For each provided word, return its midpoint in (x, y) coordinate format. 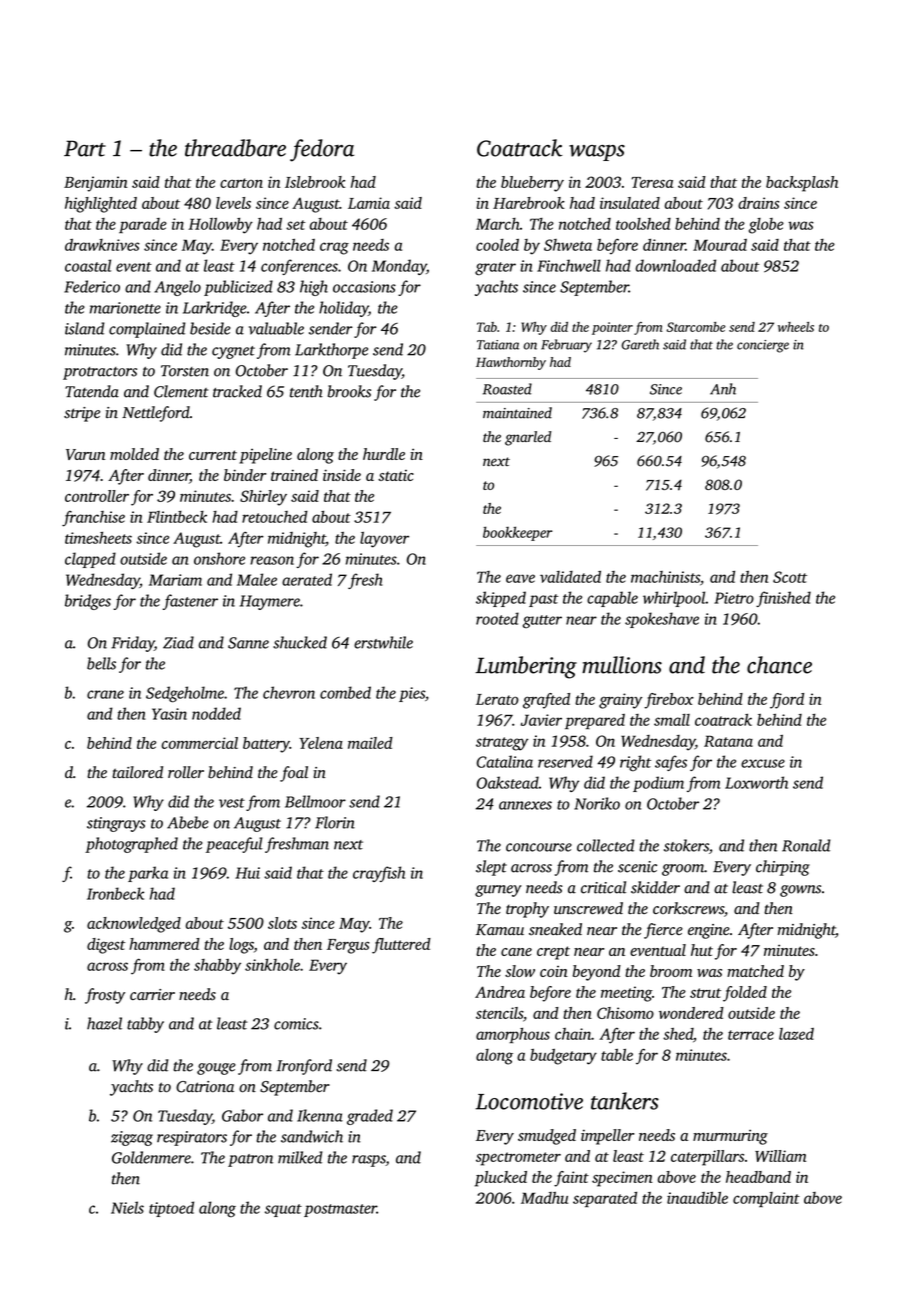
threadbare (235, 148)
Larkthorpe (331, 351)
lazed (796, 1034)
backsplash (802, 184)
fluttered (401, 946)
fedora (322, 150)
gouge (216, 1069)
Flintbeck (177, 517)
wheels (796, 327)
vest (232, 803)
